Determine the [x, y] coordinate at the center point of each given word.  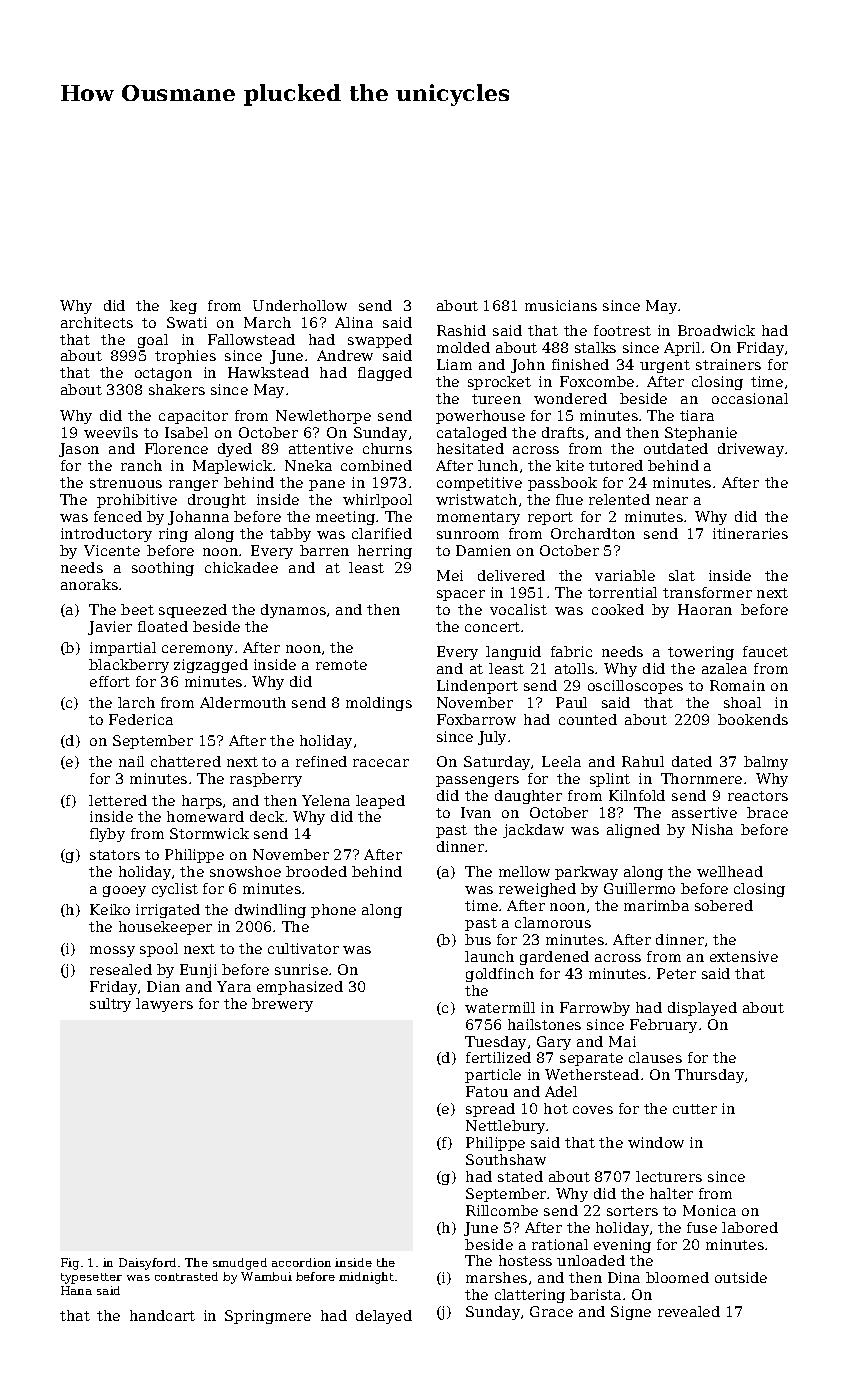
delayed [384, 1317]
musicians [561, 305]
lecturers [669, 1176]
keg [183, 307]
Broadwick [716, 330]
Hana [76, 1290]
